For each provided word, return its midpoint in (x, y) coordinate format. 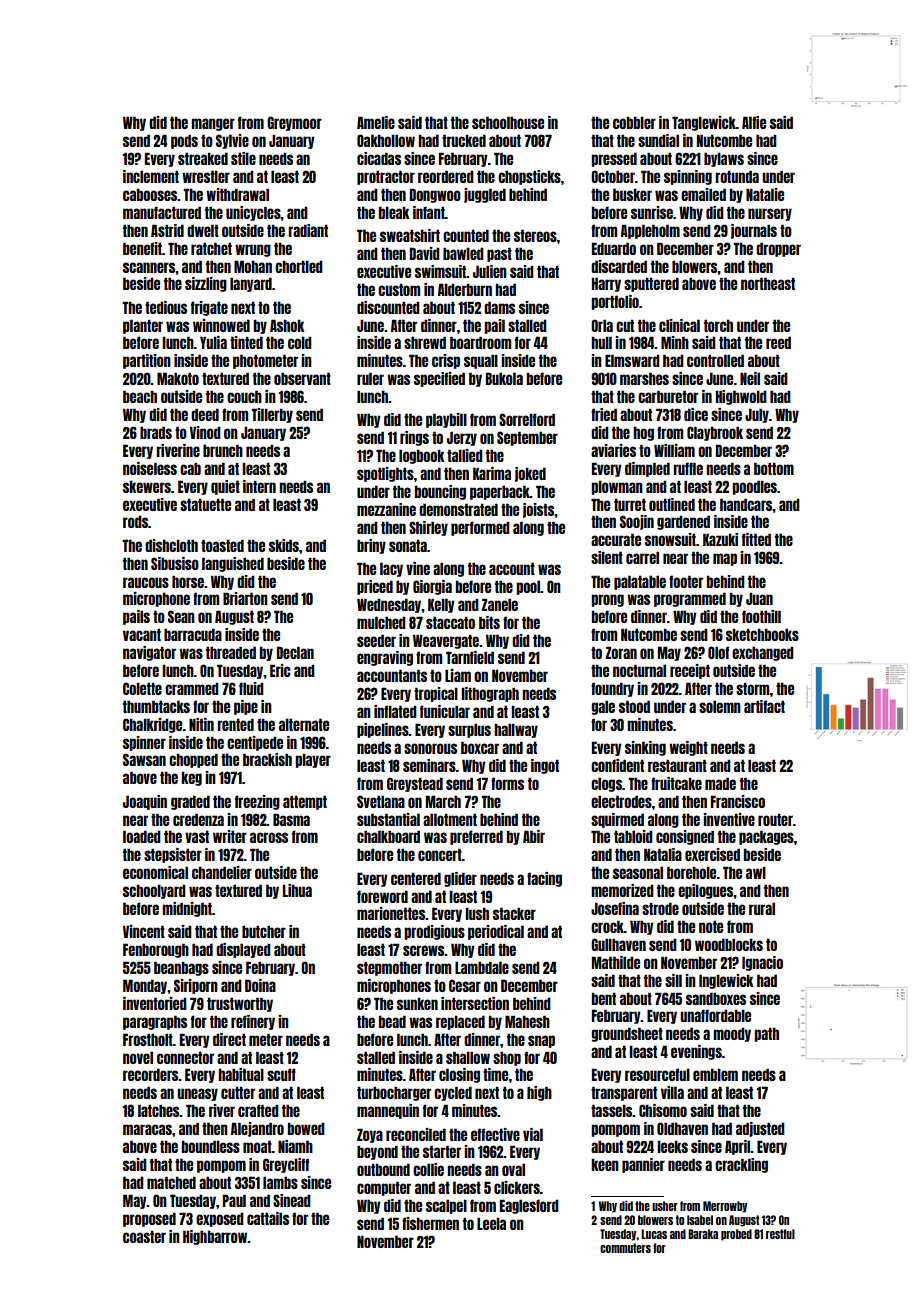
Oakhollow (386, 140)
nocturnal (639, 670)
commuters (625, 1248)
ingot (545, 766)
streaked (203, 158)
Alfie (754, 122)
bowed (306, 1128)
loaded (142, 836)
